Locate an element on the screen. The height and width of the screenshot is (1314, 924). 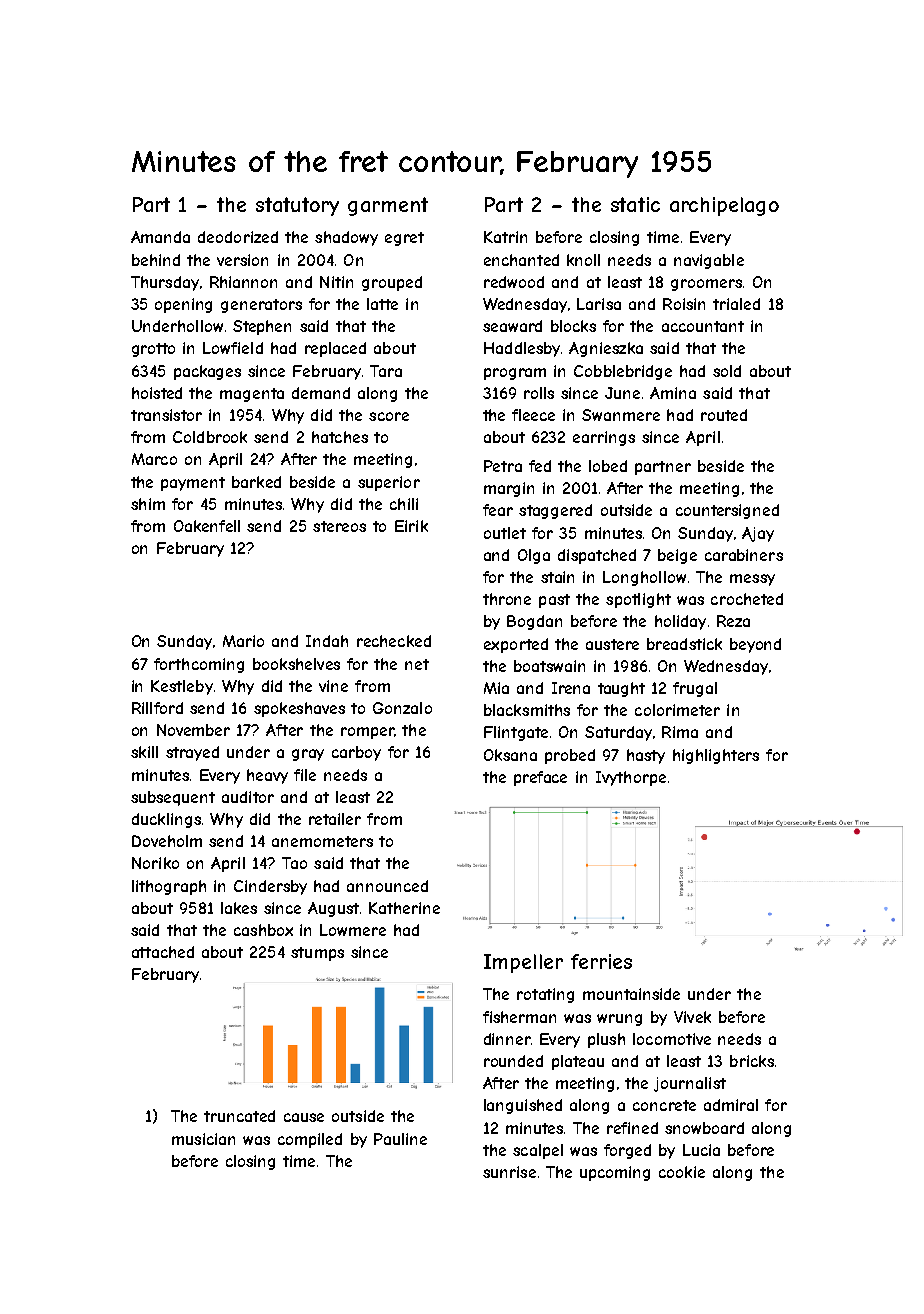
announced is located at coordinates (387, 886).
